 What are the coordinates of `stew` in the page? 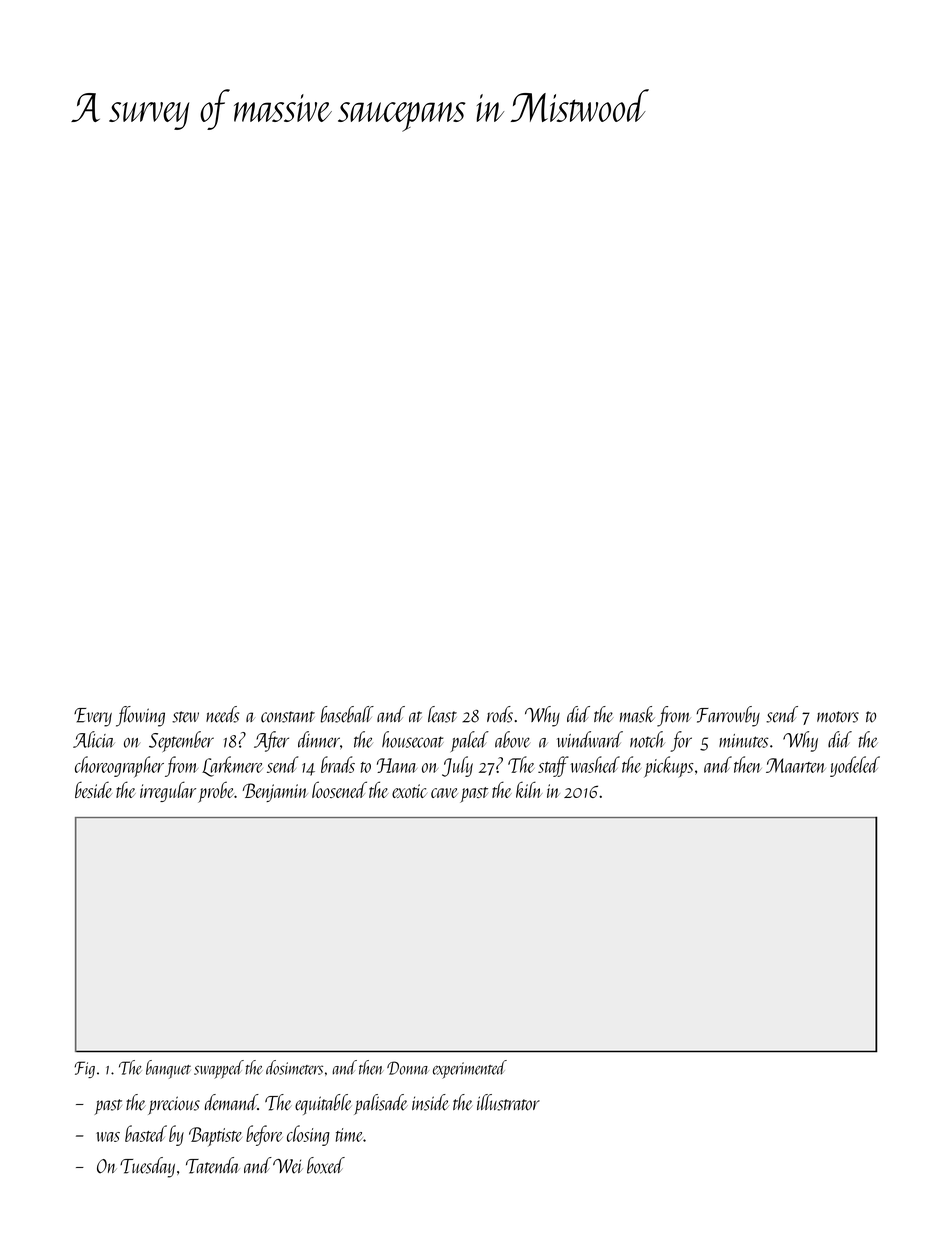 It's located at (185, 717).
